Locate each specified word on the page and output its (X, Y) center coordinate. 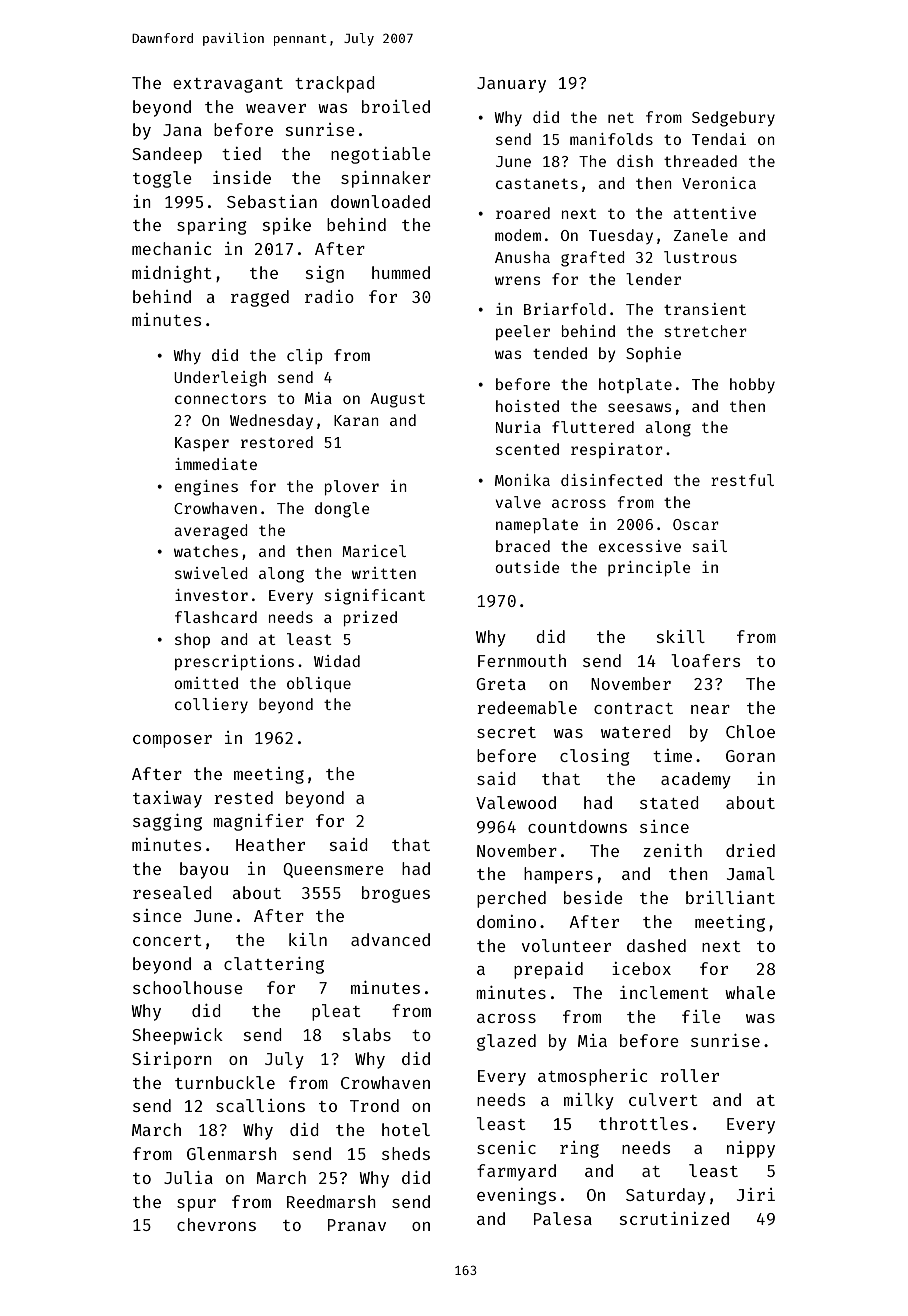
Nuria (518, 427)
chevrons (216, 1224)
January (511, 85)
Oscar (696, 524)
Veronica (719, 183)
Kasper (202, 444)
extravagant (228, 85)
